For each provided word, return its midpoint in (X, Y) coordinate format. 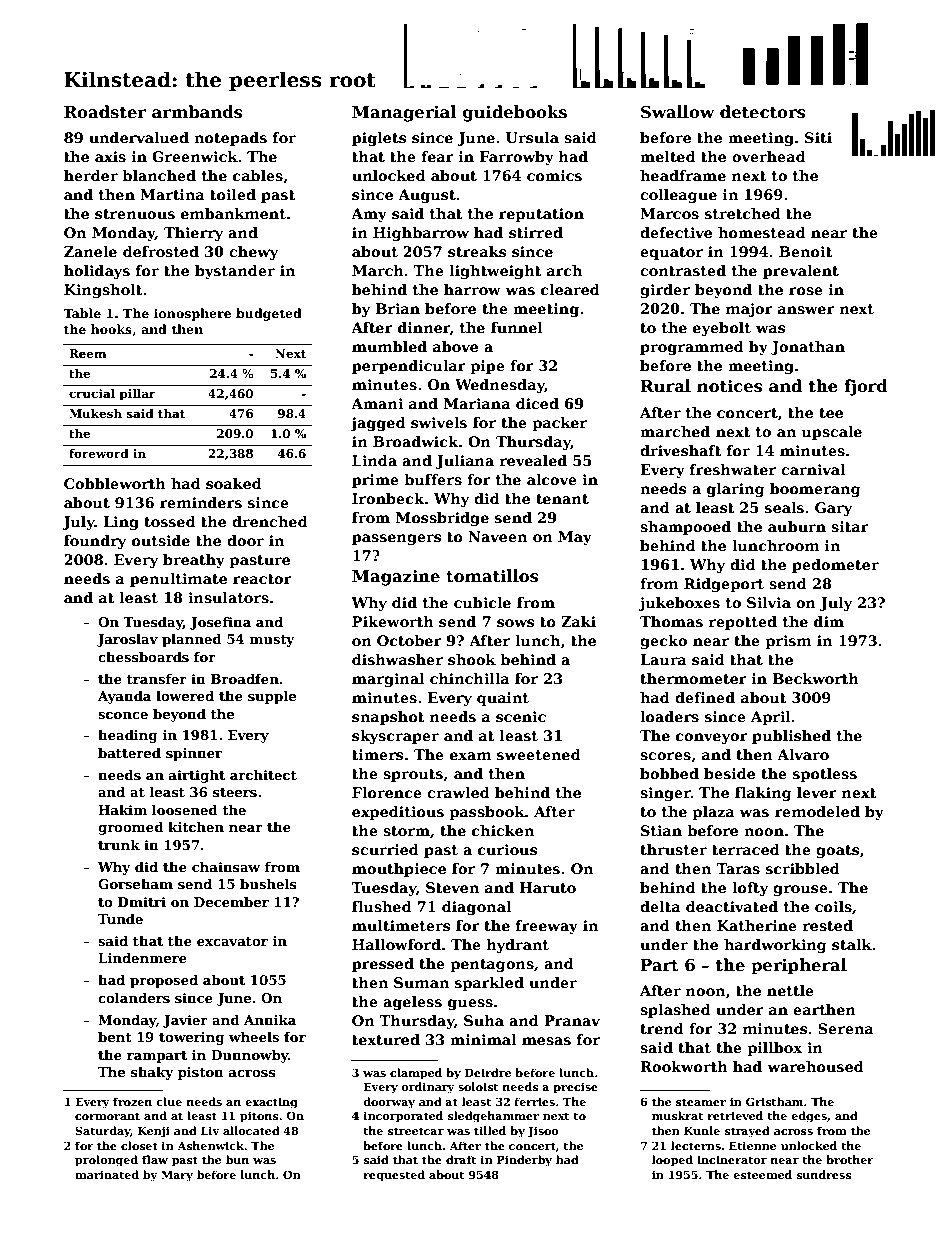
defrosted (161, 251)
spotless (825, 775)
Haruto (548, 887)
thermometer (693, 678)
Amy (369, 215)
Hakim (122, 810)
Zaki (578, 621)
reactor (262, 579)
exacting (271, 1103)
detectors (763, 112)
